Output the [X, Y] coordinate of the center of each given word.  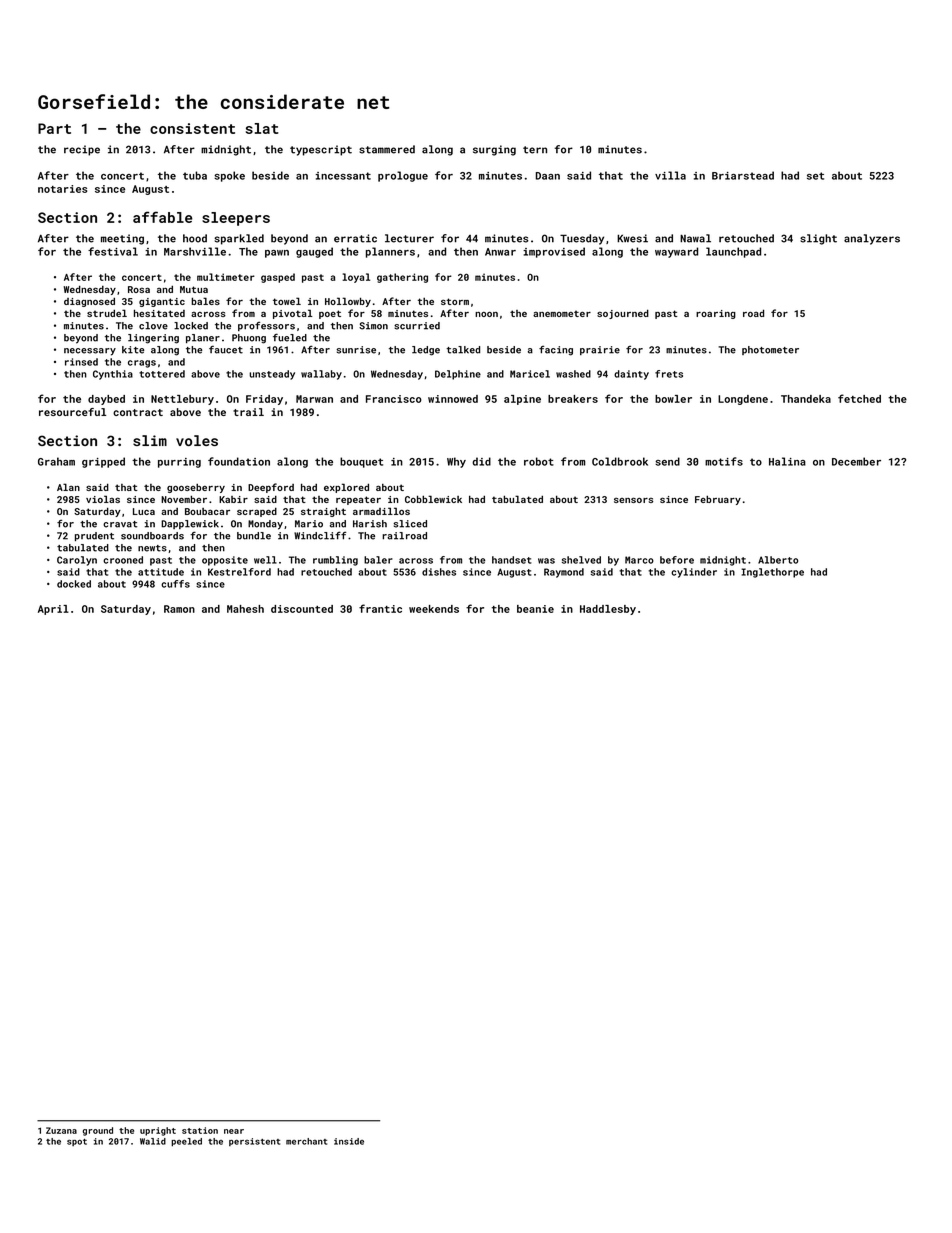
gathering [402, 278]
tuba [195, 175]
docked [74, 584]
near [234, 1131]
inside [349, 1141]
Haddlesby [608, 610]
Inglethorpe [772, 573]
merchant [306, 1141]
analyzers [872, 239]
